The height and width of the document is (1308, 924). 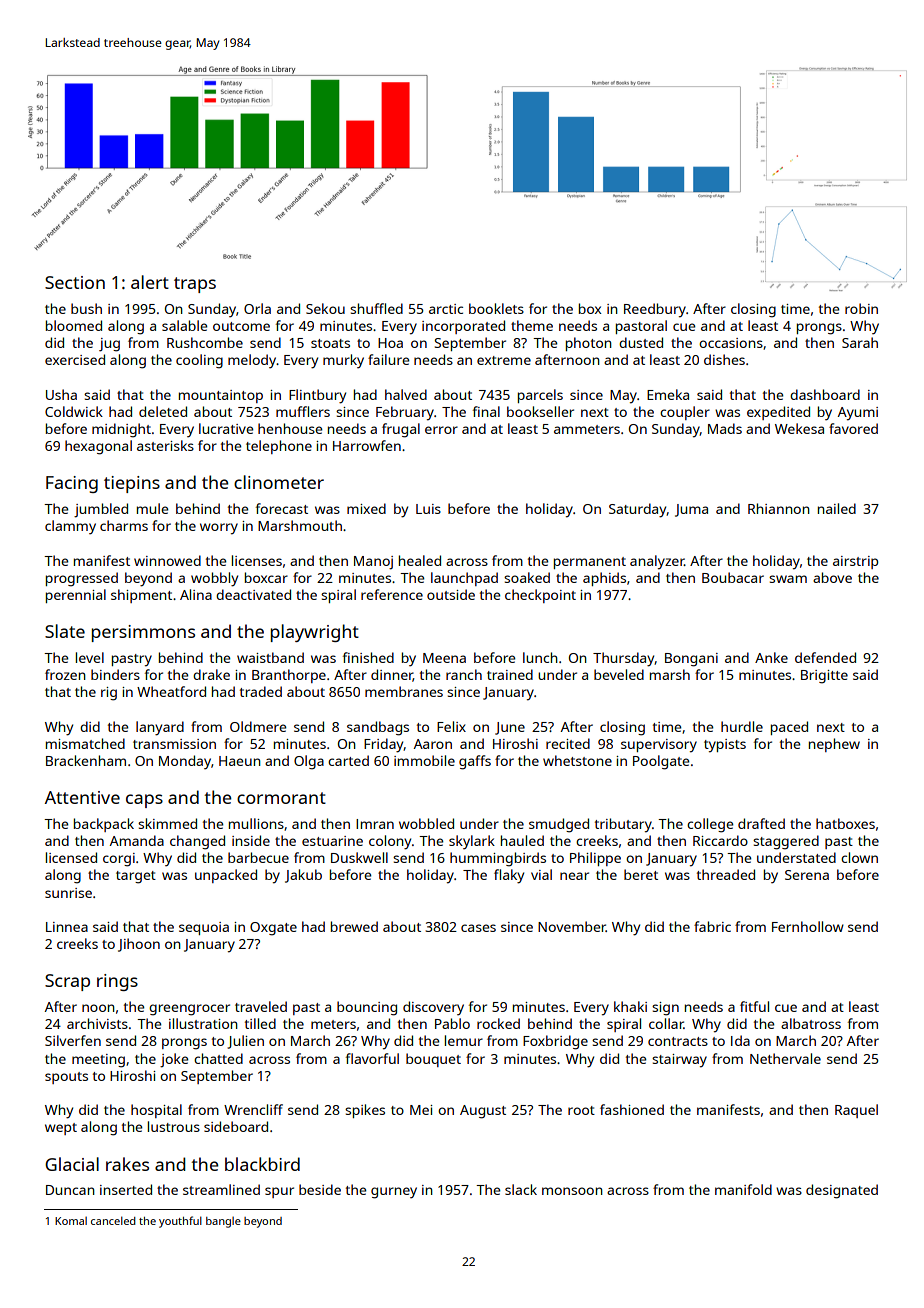 I want to click on Duncan, so click(x=70, y=1190).
